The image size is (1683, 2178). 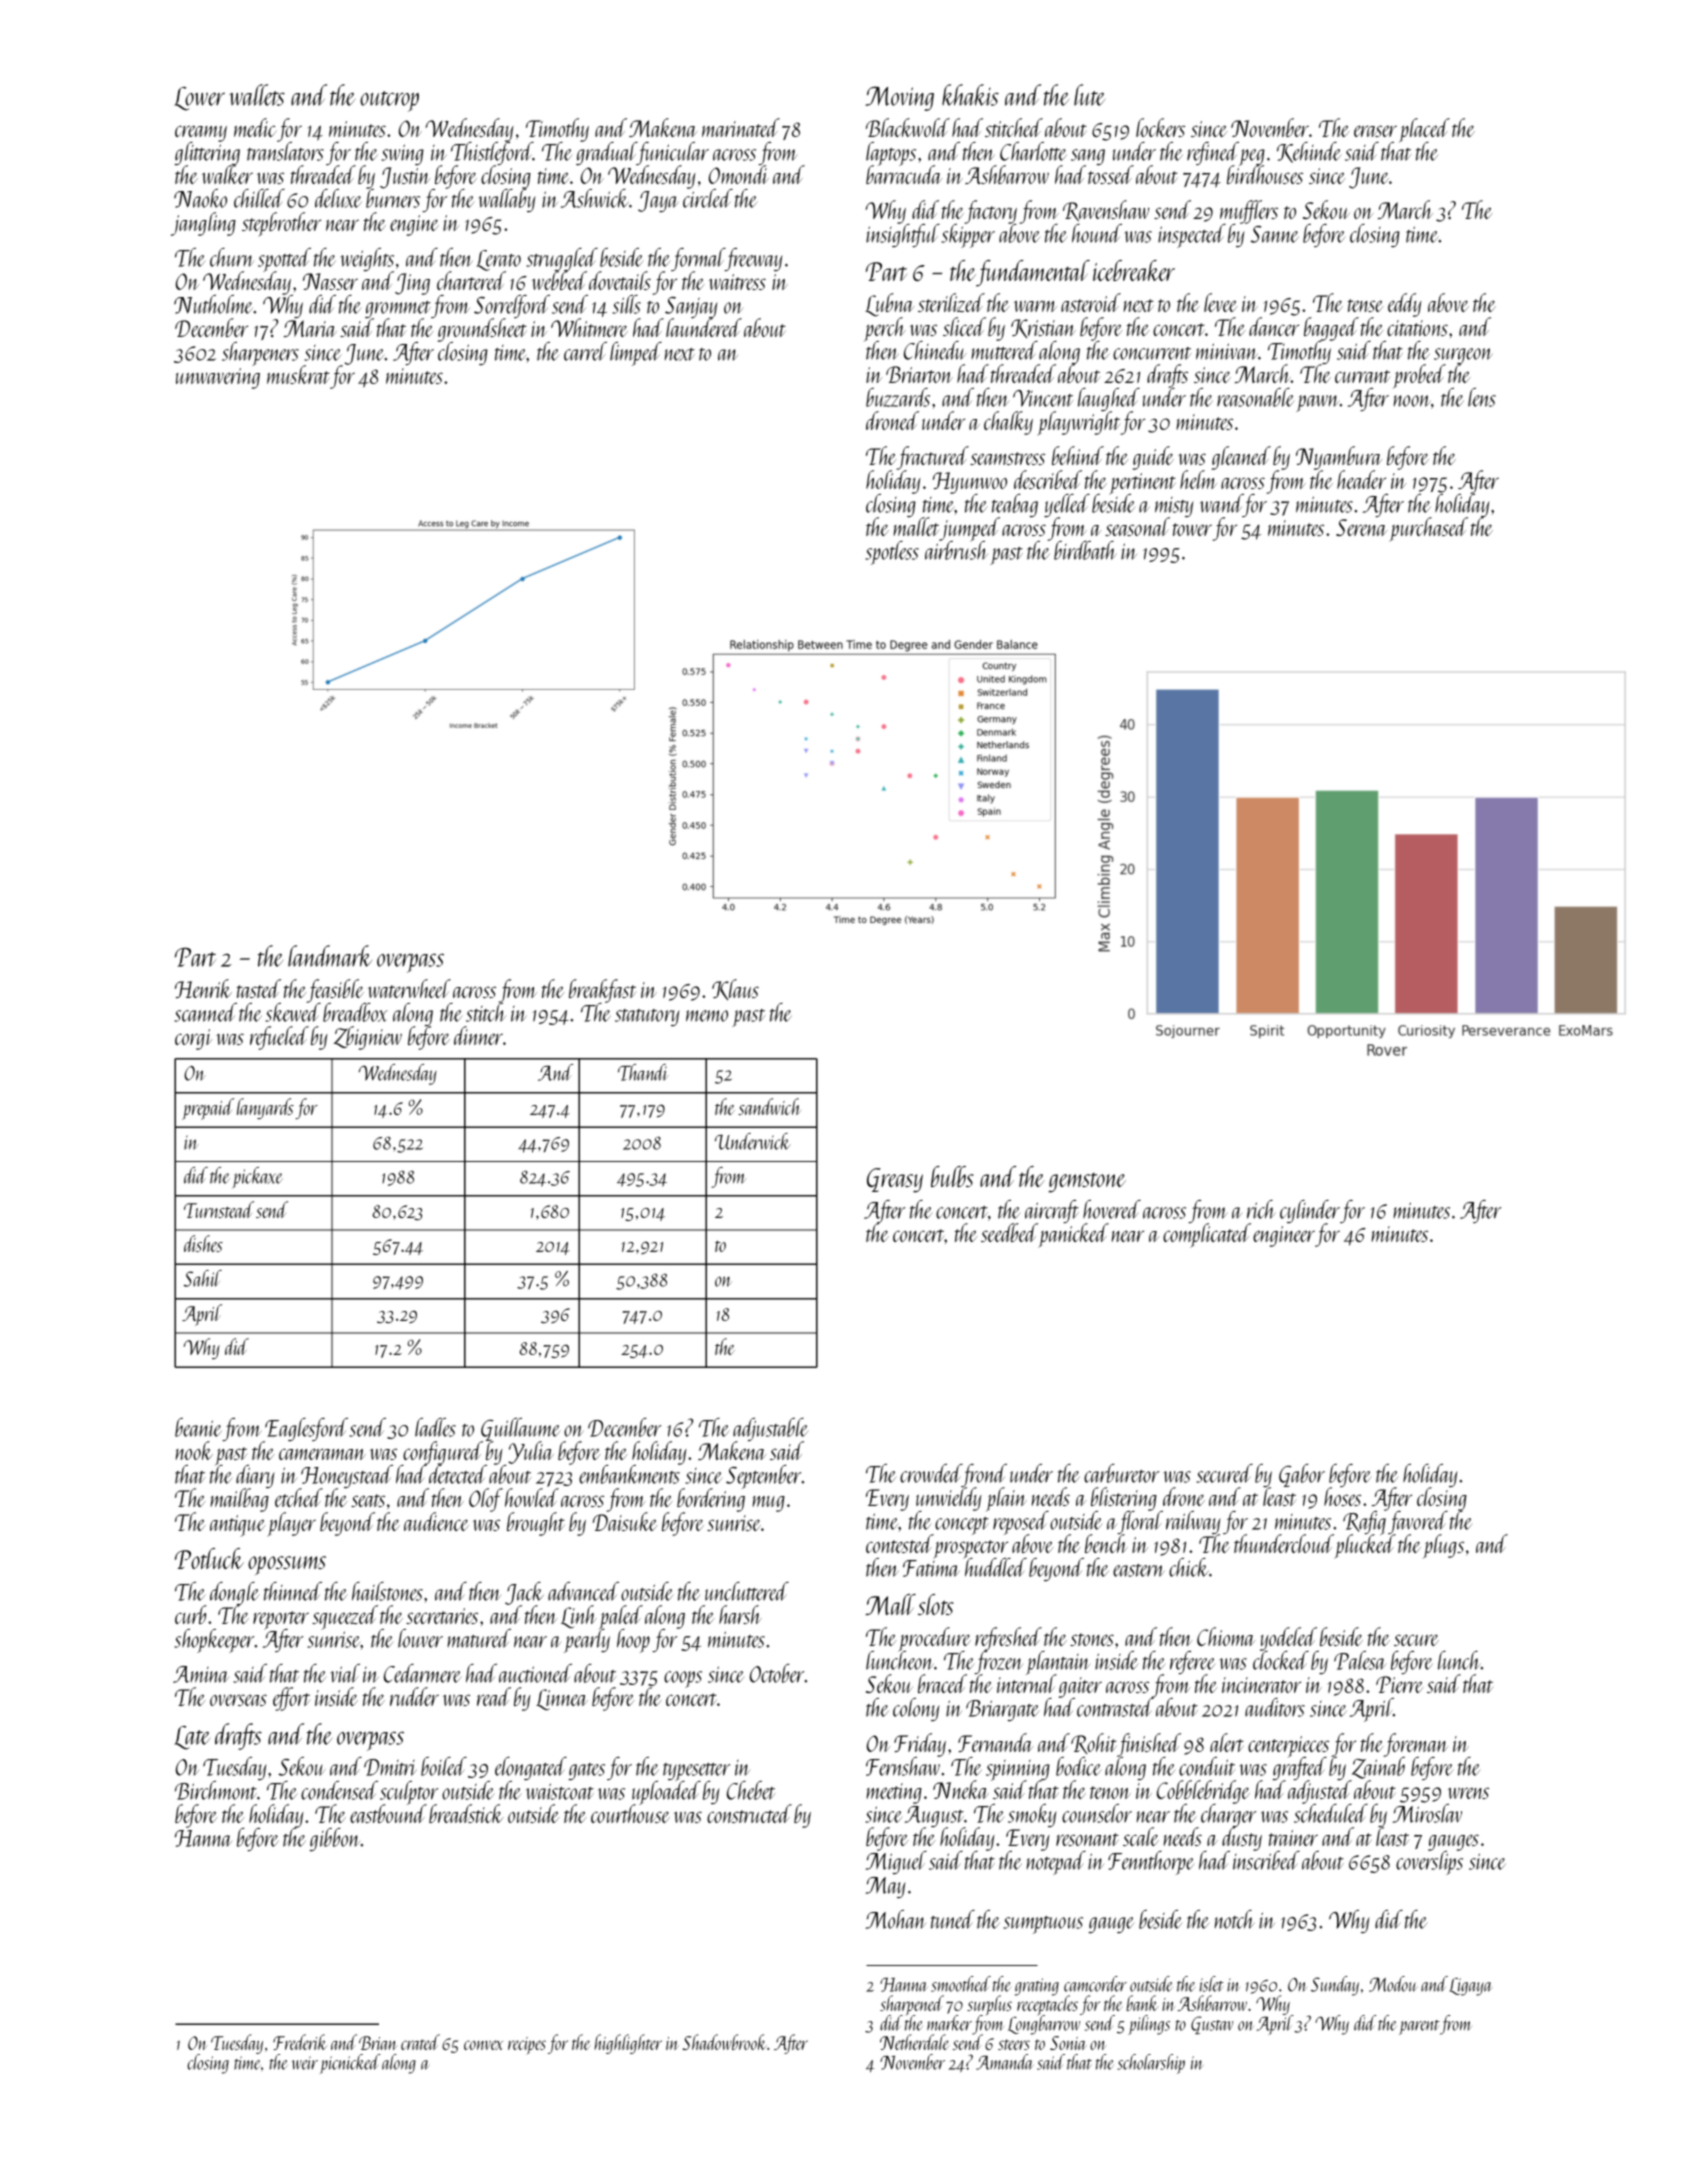 I want to click on Klaus, so click(x=735, y=989).
